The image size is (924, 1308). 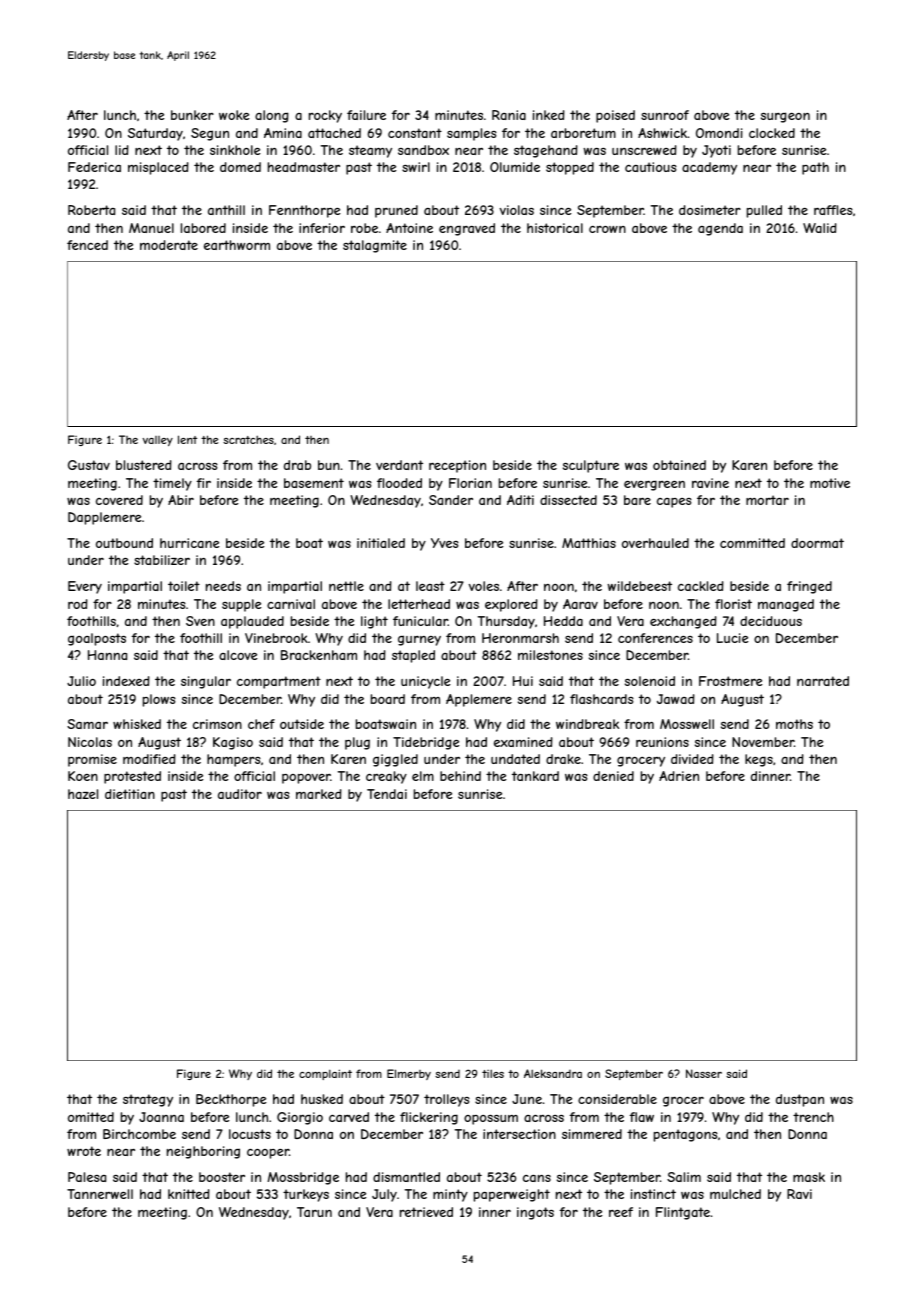 I want to click on raffles, so click(x=833, y=210).
